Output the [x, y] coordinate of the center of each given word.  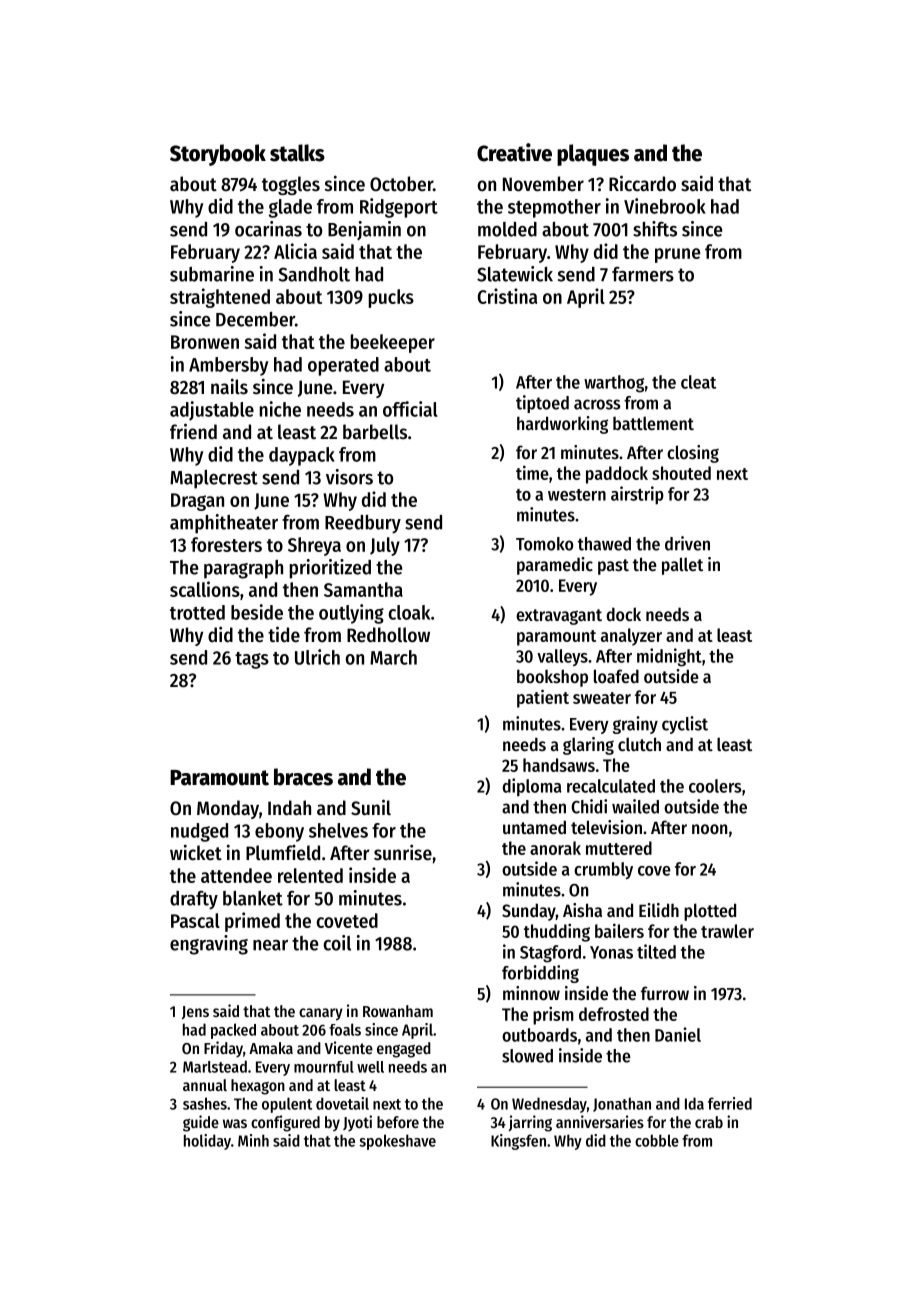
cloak [409, 612]
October [401, 184]
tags [252, 660]
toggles [291, 185]
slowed [527, 1056]
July [385, 546]
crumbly [603, 870]
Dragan [197, 502]
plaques [593, 155]
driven [687, 543]
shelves [338, 830]
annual [205, 1085]
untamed [534, 827]
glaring [588, 746]
